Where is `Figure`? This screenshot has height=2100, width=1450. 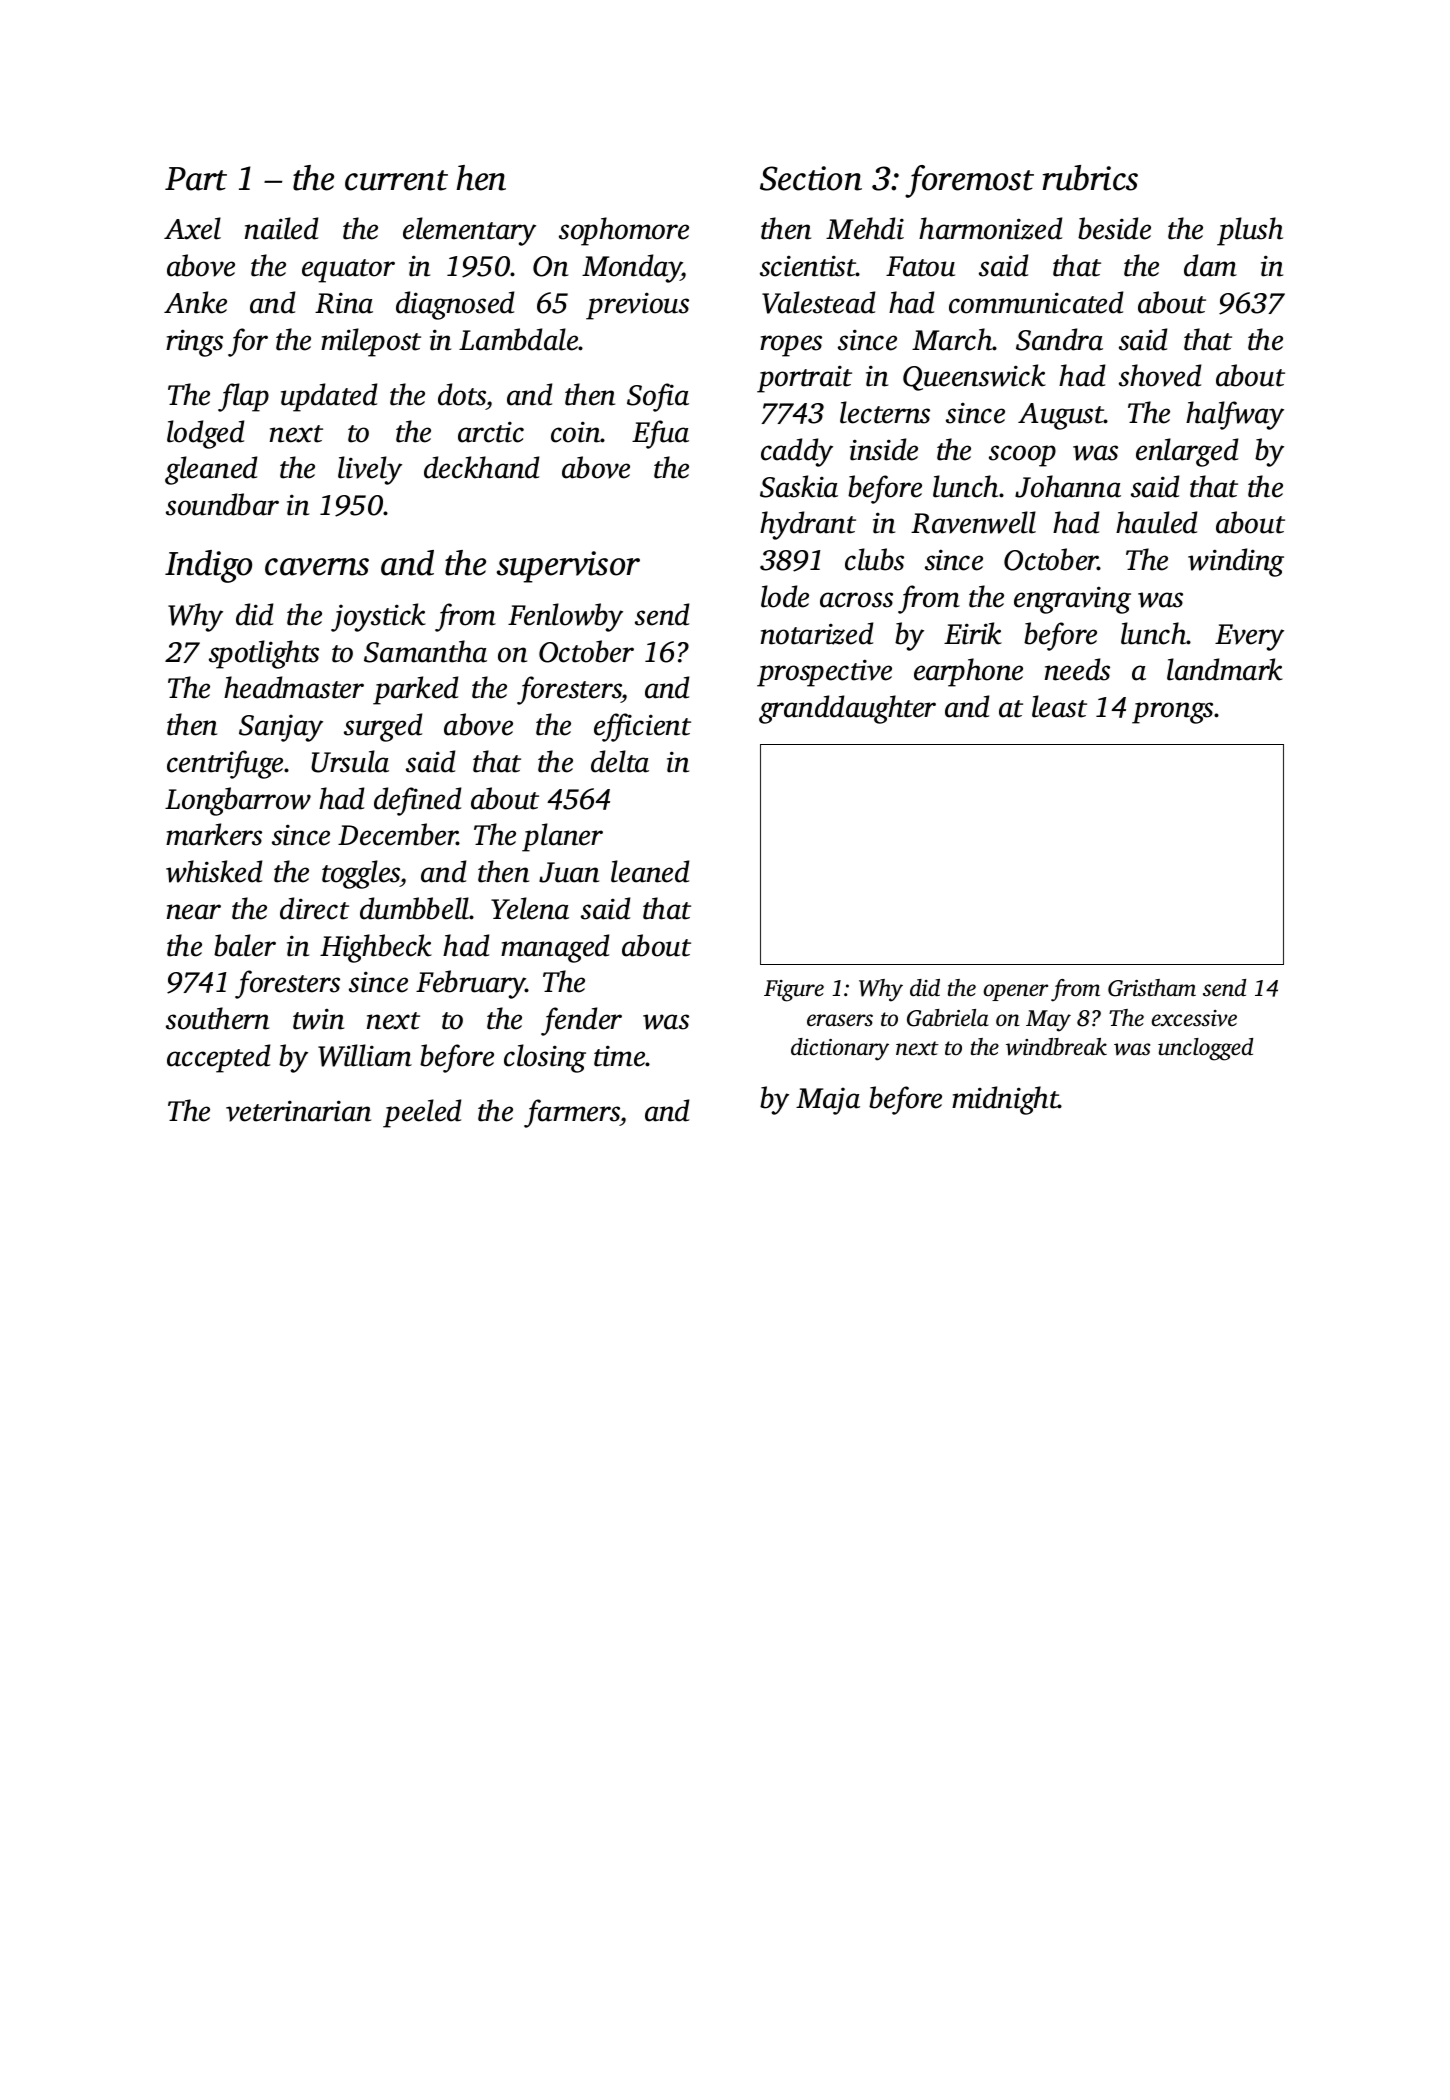 Figure is located at coordinates (794, 991).
